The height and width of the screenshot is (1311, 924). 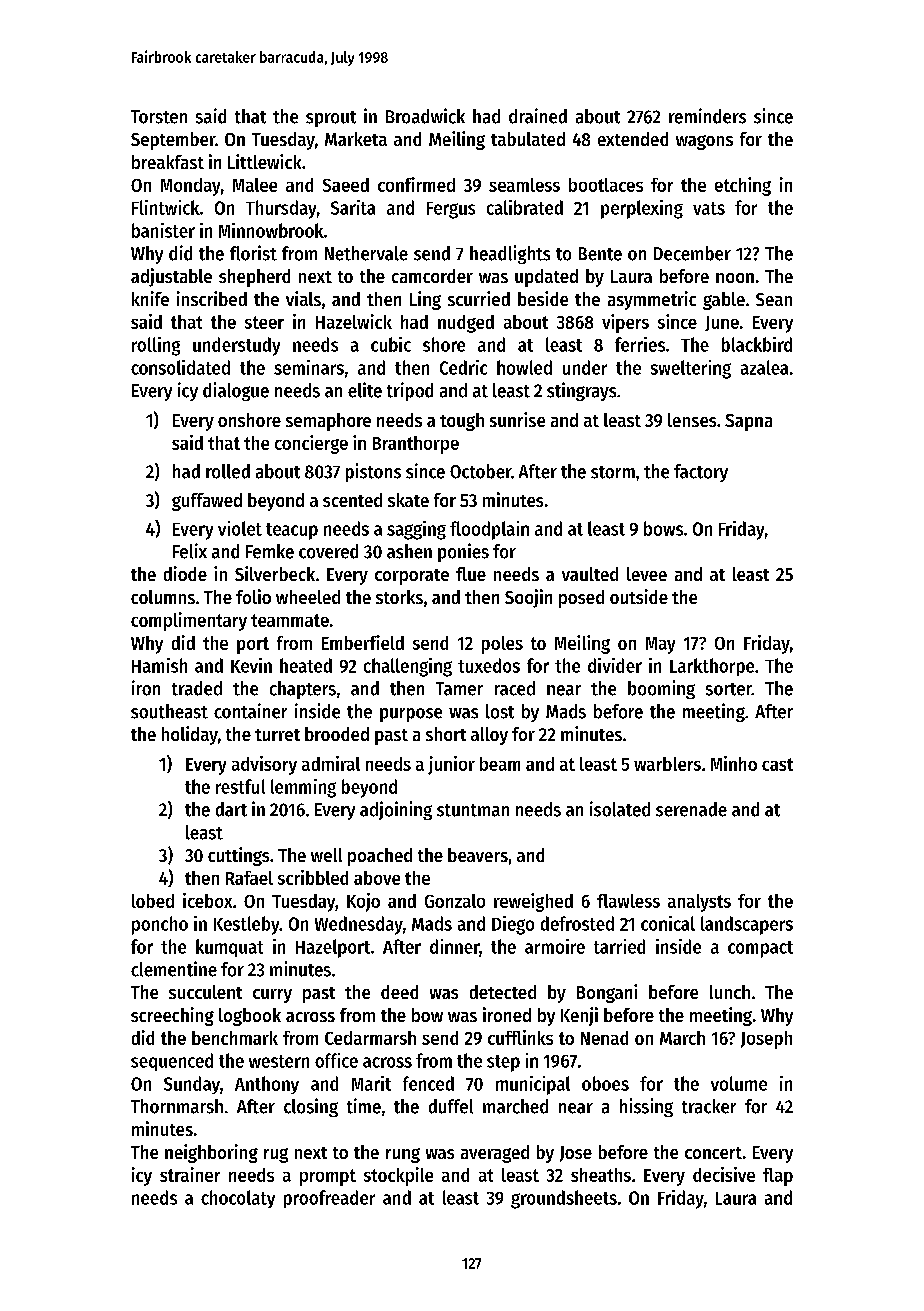 What do you see at coordinates (489, 530) in the screenshot?
I see `floodplain` at bounding box center [489, 530].
